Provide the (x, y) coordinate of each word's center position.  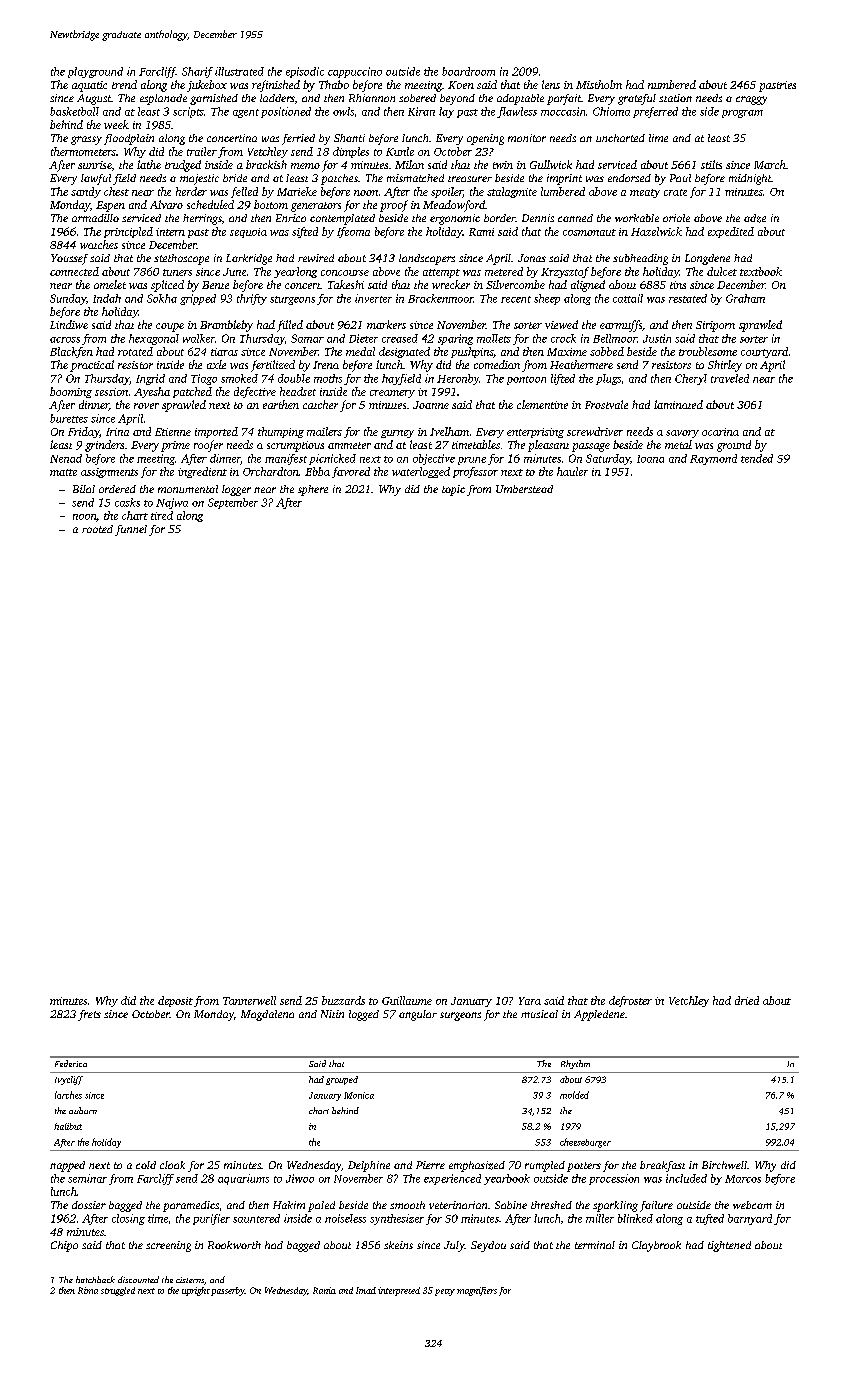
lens (551, 84)
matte (63, 472)
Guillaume (407, 1000)
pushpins (472, 352)
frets (89, 1015)
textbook (761, 271)
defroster (630, 1001)
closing (128, 1219)
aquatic (89, 86)
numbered (672, 84)
